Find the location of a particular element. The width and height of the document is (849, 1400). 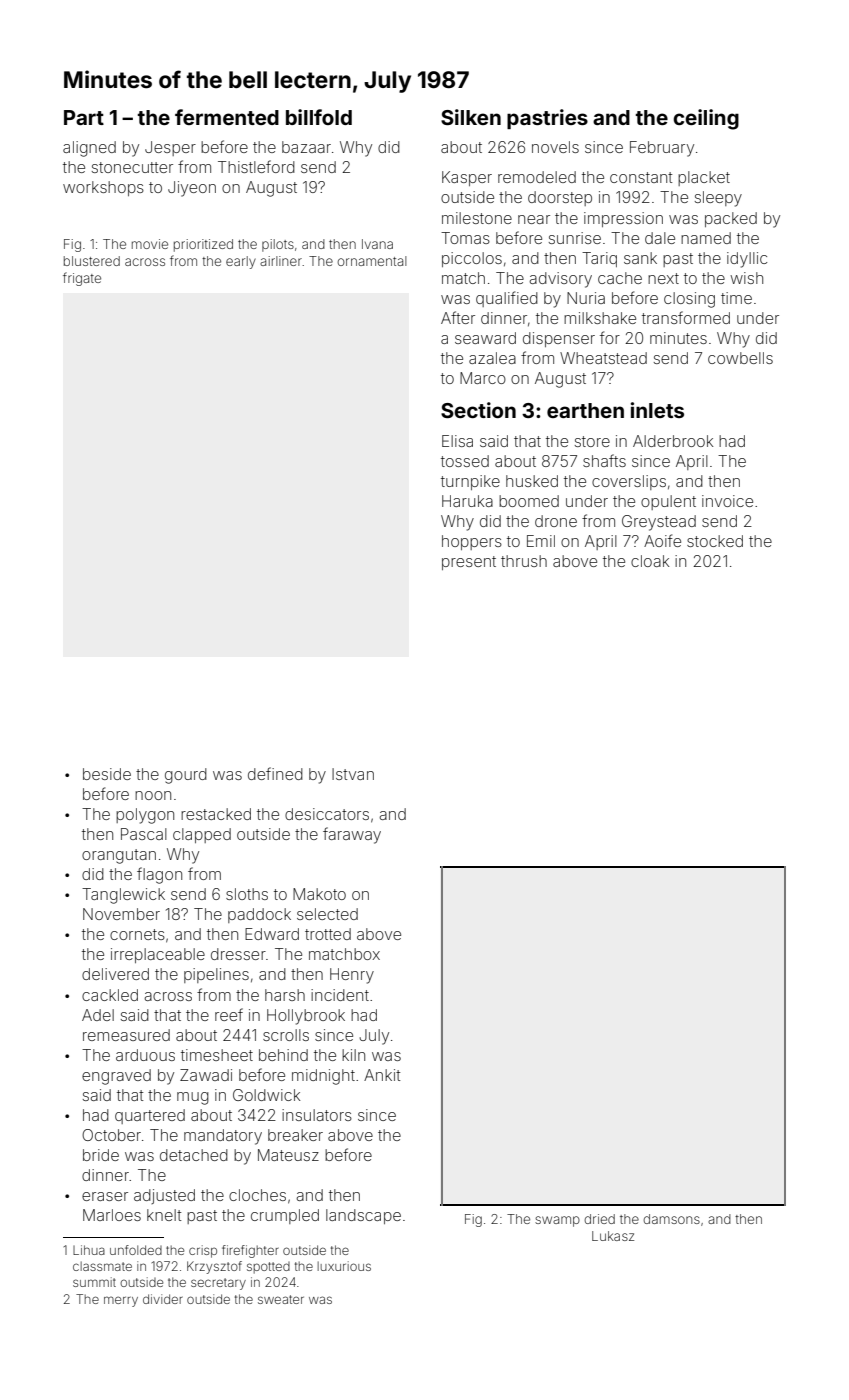

blustered is located at coordinates (92, 261).
